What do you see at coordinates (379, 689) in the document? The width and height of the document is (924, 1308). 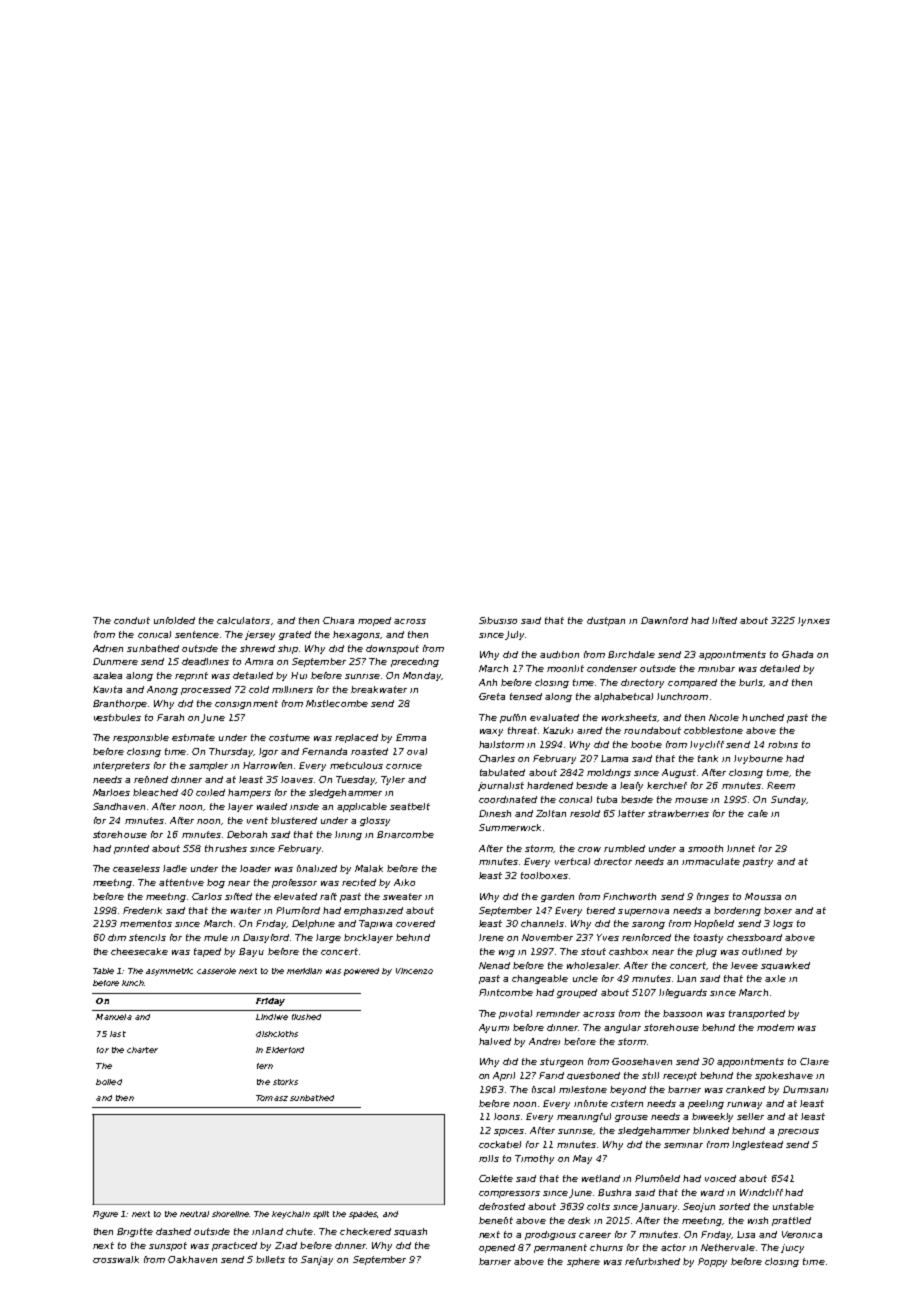 I see `breakwater` at bounding box center [379, 689].
